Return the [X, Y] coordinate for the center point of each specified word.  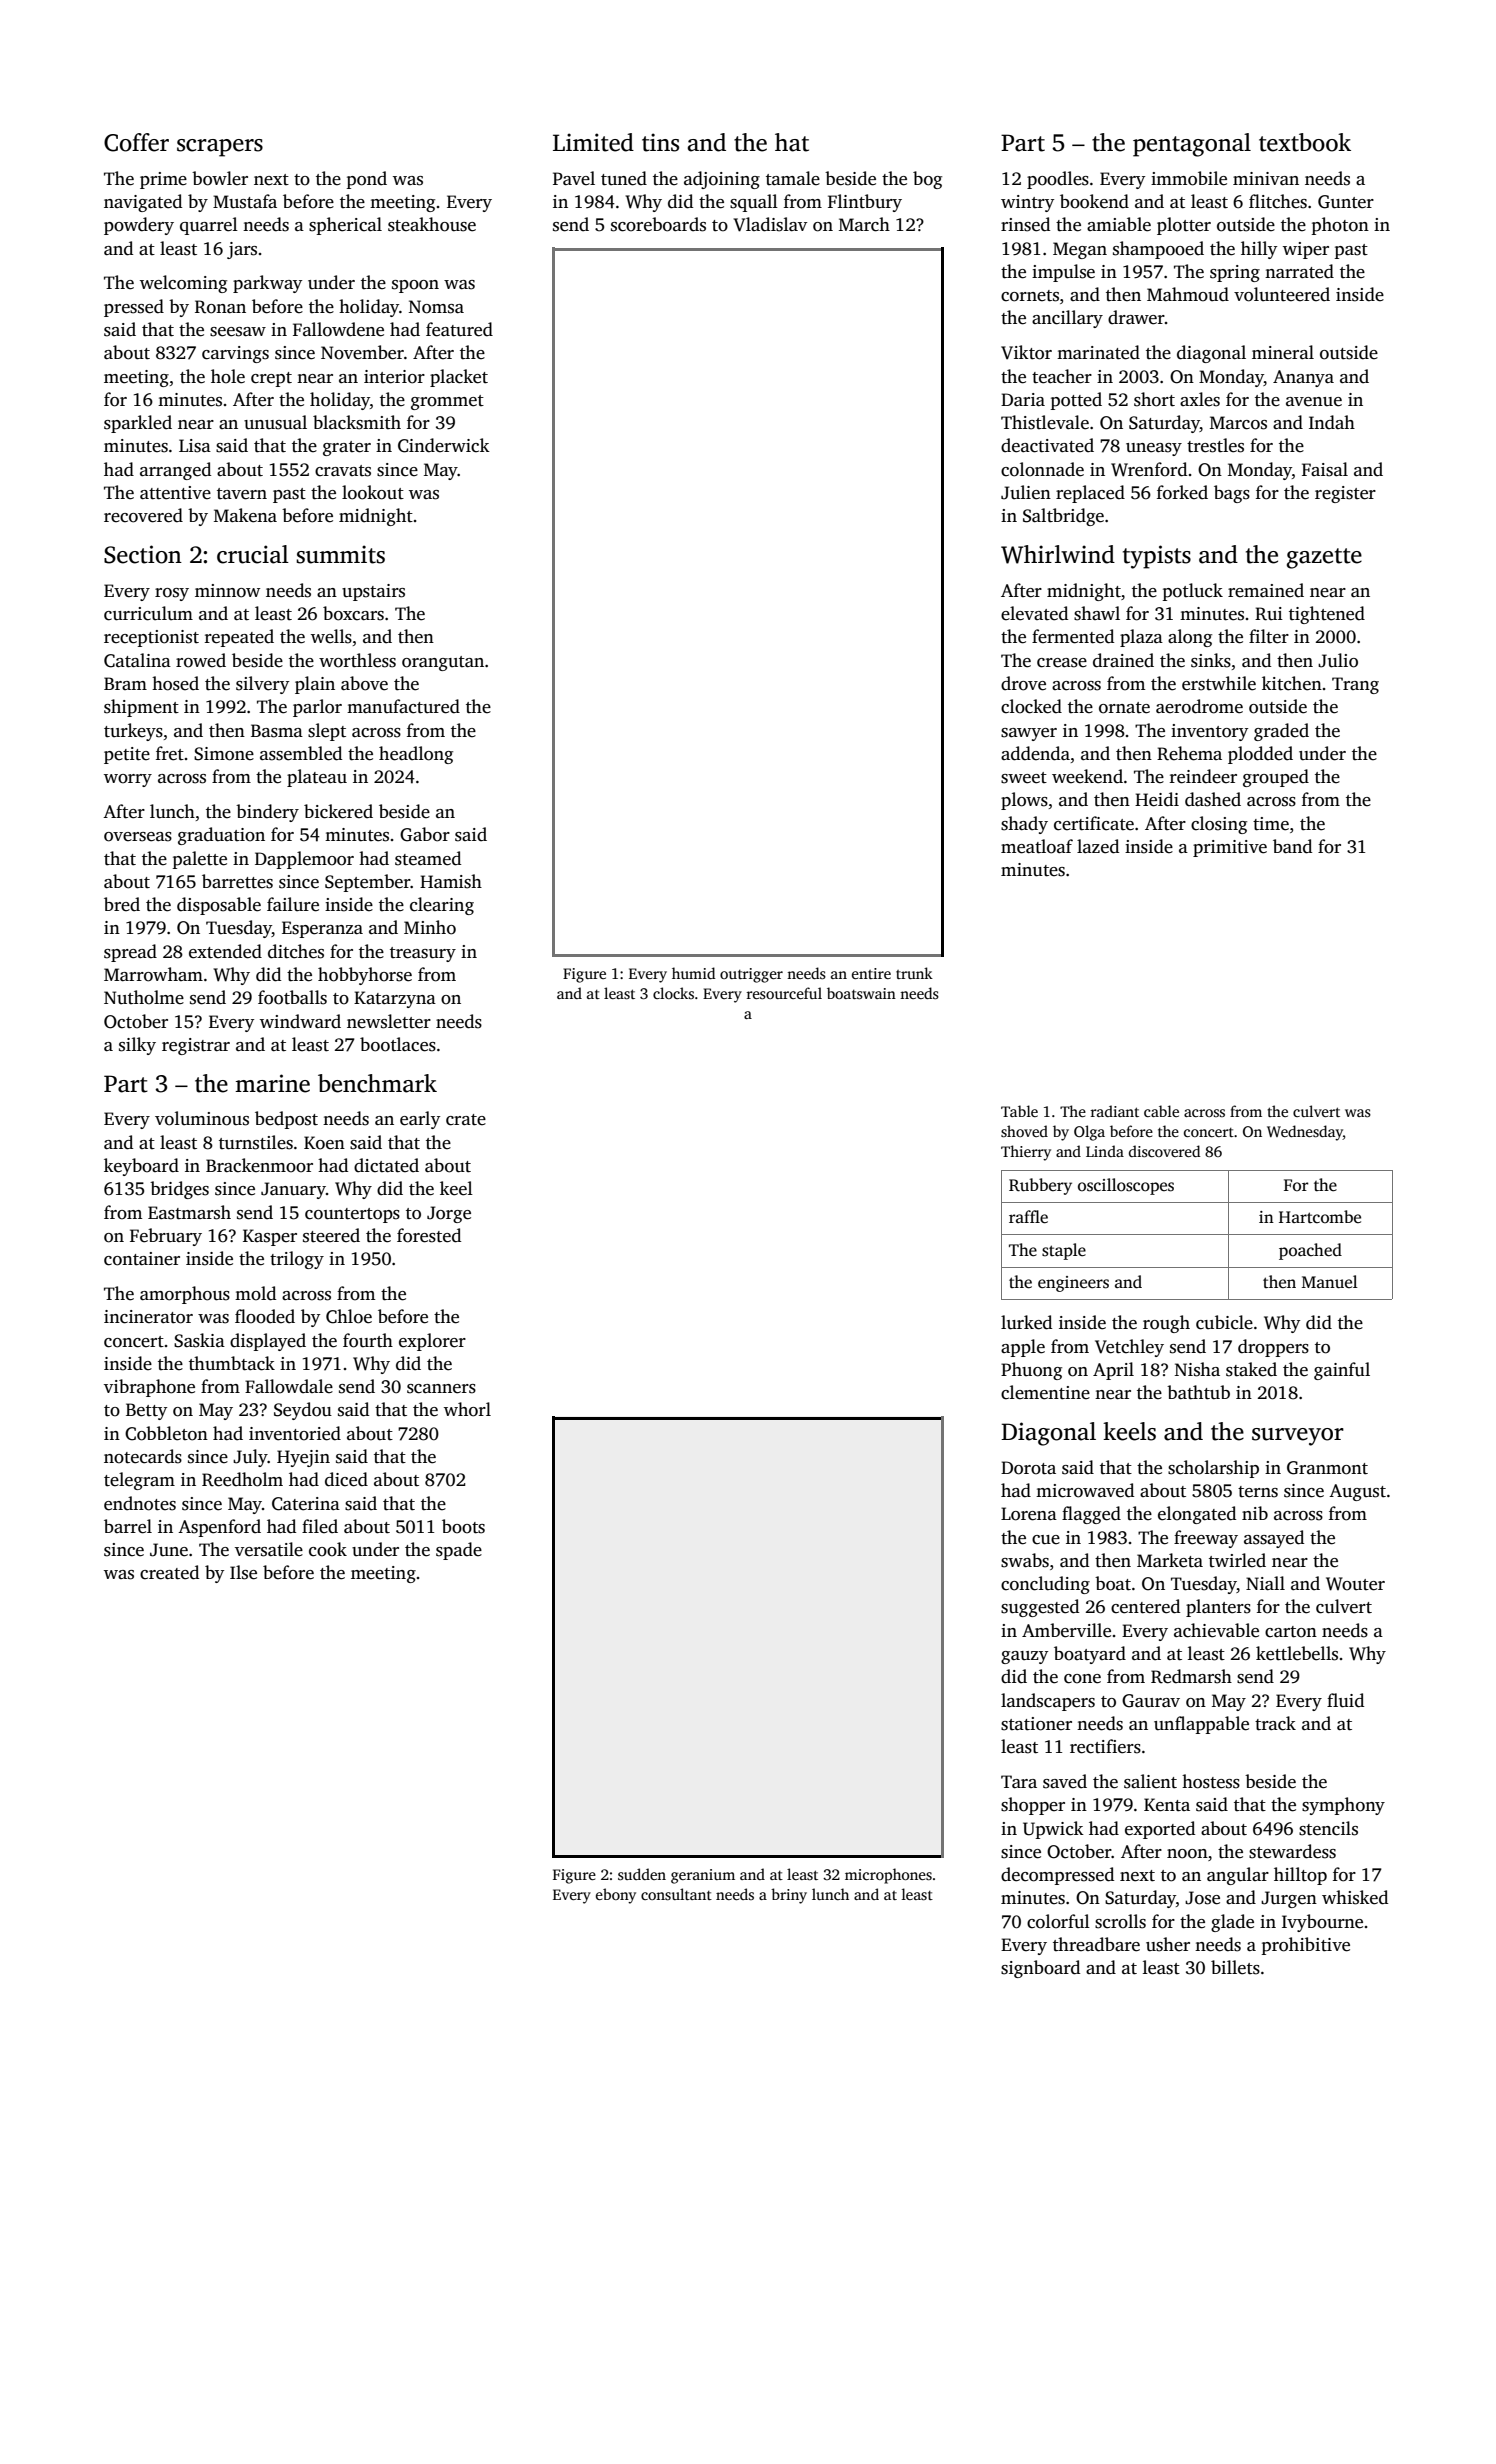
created [169, 1572]
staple [1064, 1251]
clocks [673, 993]
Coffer [136, 142]
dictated [386, 1165]
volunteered [1282, 294]
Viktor [1026, 352]
